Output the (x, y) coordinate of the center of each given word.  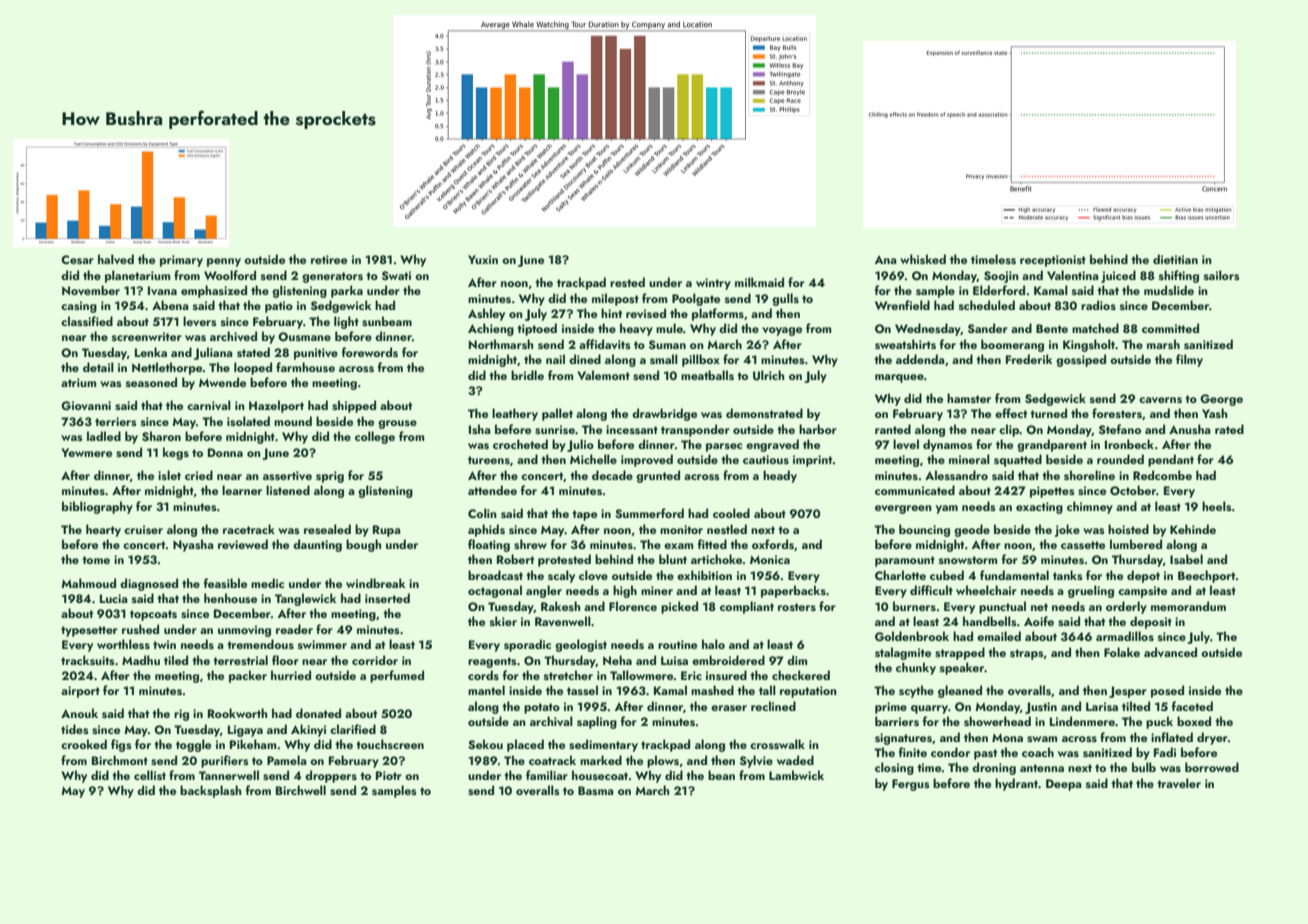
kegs (176, 453)
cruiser (143, 529)
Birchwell (301, 790)
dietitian (1175, 259)
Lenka (151, 352)
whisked (923, 259)
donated (318, 713)
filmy (1189, 360)
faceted (1192, 706)
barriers (897, 721)
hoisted (1128, 529)
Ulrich (768, 375)
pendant (1171, 460)
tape (584, 515)
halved (116, 259)
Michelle (593, 459)
